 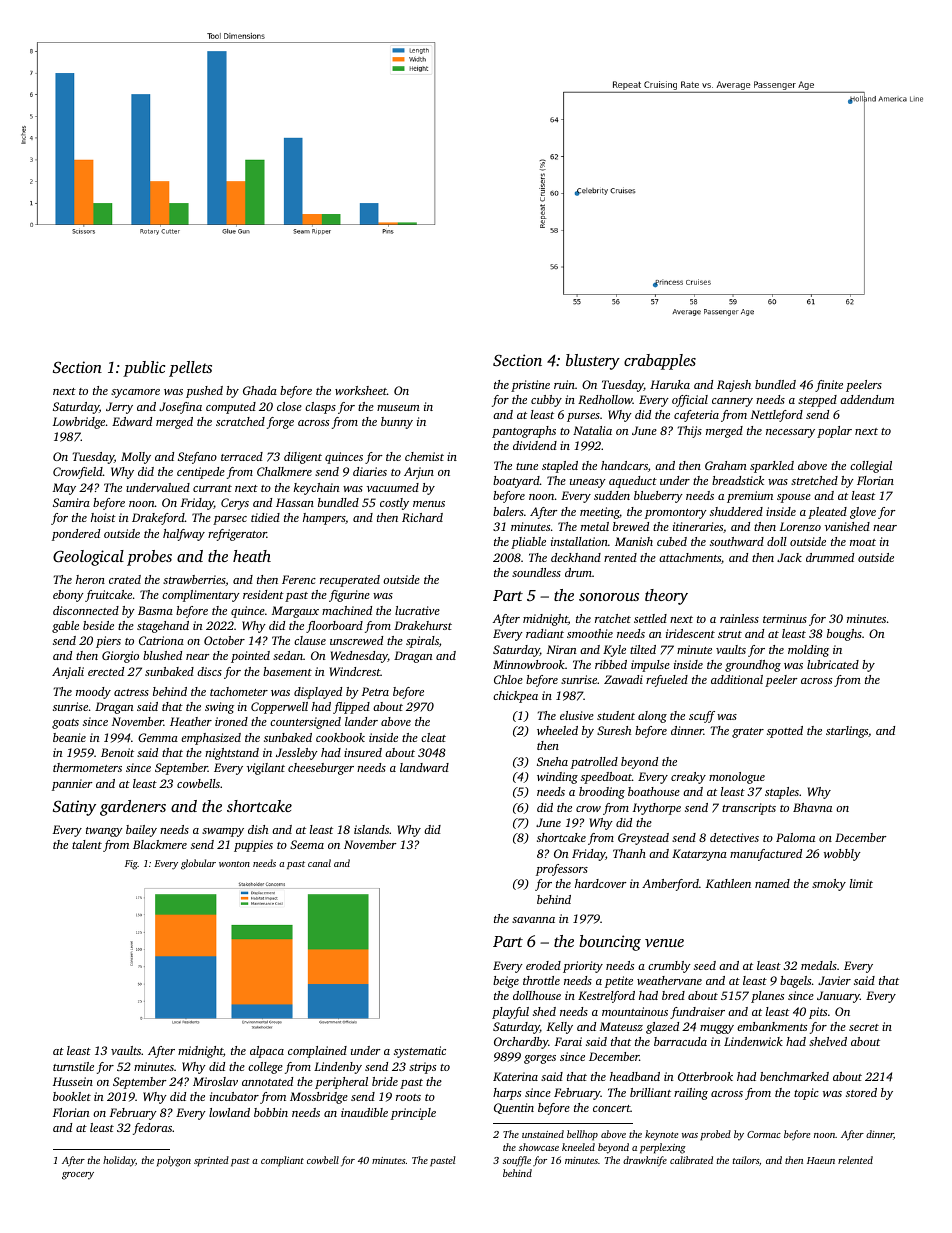 What do you see at coordinates (371, 829) in the screenshot?
I see `islands` at bounding box center [371, 829].
